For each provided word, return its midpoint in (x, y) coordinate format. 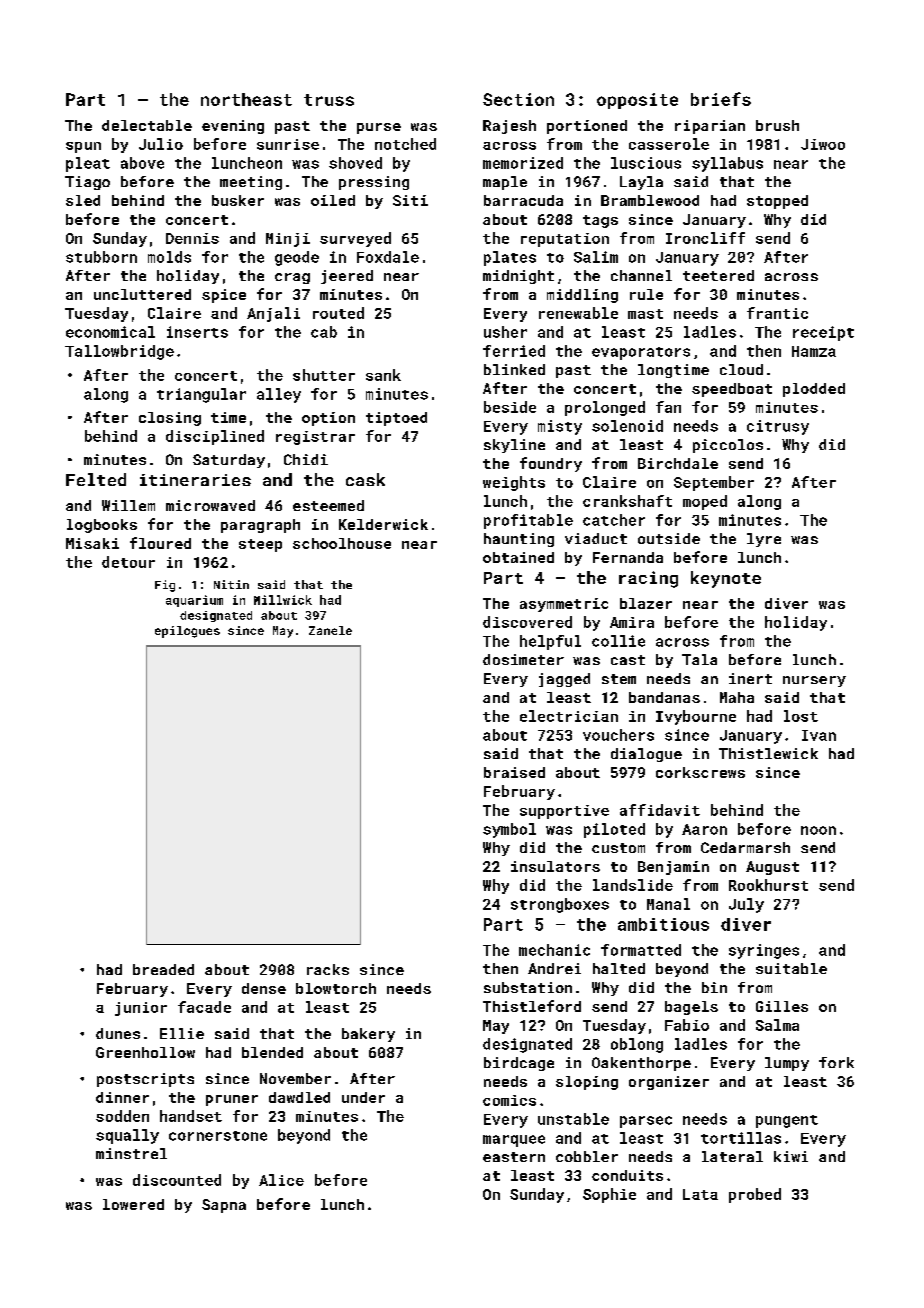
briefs (721, 99)
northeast (246, 99)
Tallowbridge (119, 352)
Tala (699, 659)
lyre (764, 540)
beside (510, 407)
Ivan (819, 735)
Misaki (92, 543)
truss (329, 100)
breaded (163, 969)
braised (514, 772)
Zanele (330, 630)
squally (127, 1136)
